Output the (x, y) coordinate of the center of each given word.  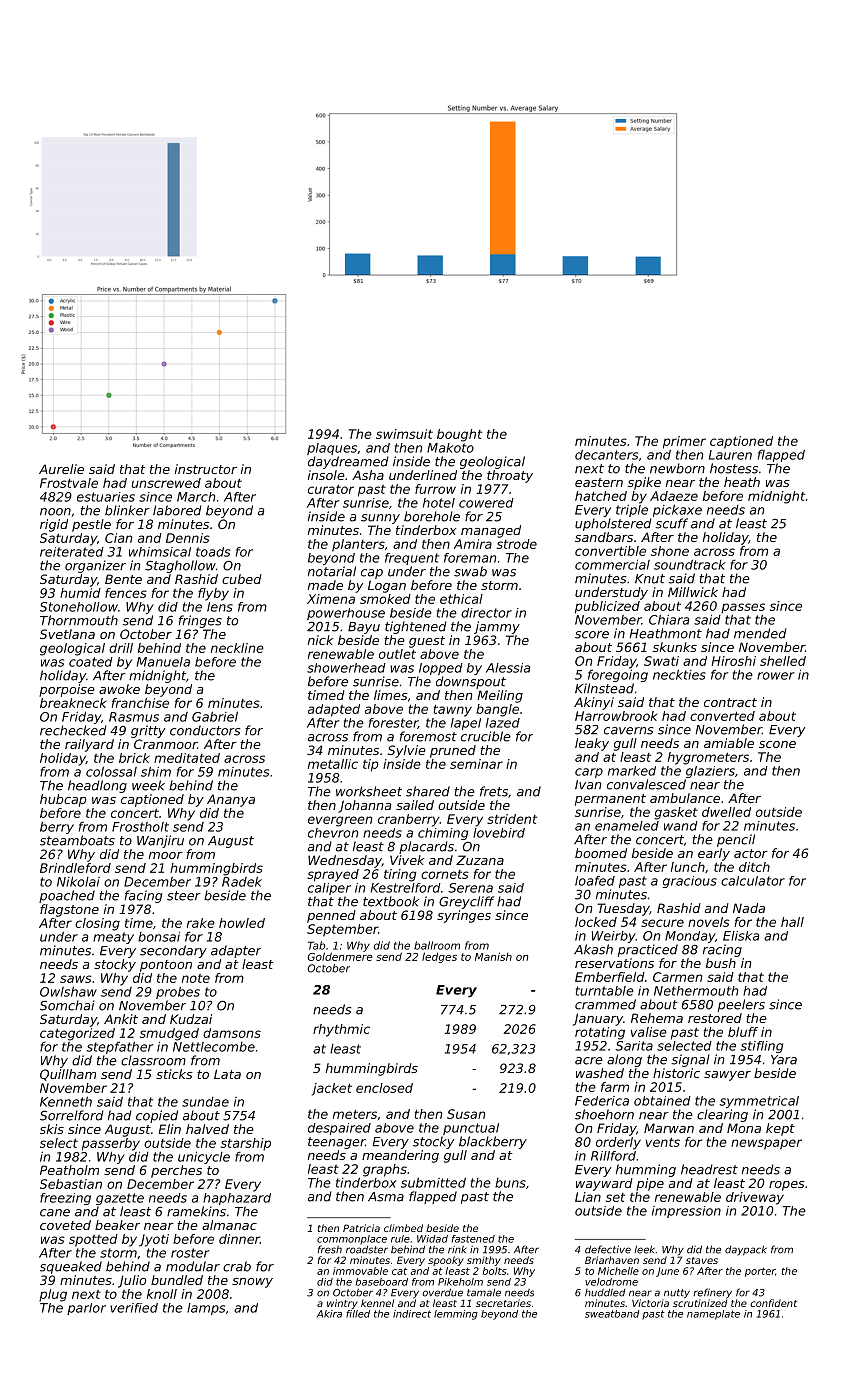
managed (491, 531)
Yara (784, 1060)
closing (97, 924)
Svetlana (67, 634)
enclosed (384, 1088)
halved (207, 1129)
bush (721, 963)
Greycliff (466, 902)
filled (358, 1314)
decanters (606, 455)
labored (177, 510)
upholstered (613, 524)
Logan (387, 586)
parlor (86, 1309)
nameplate (713, 1315)
